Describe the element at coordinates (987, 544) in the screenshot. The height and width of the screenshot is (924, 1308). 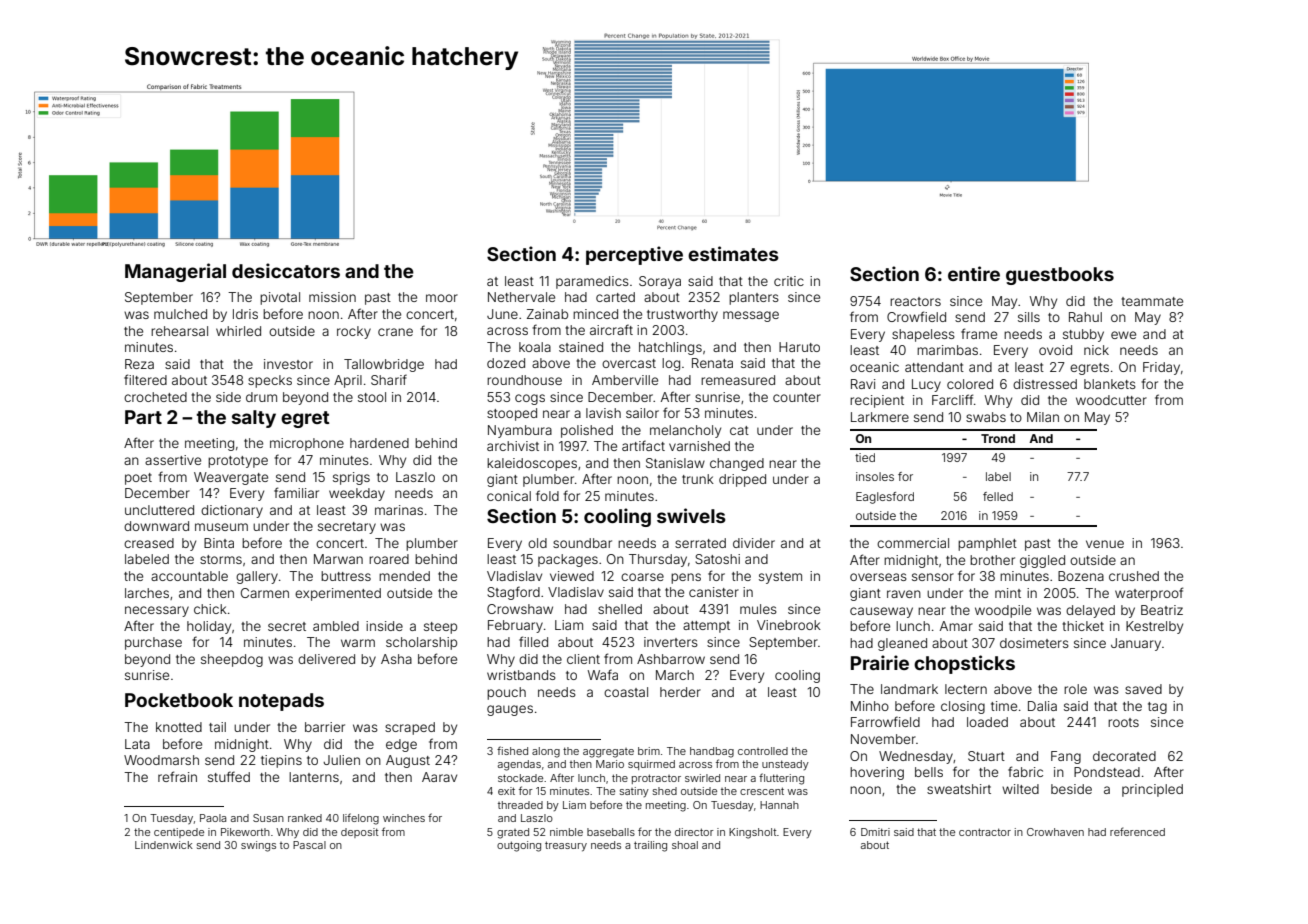
I see `pamphlet` at that location.
